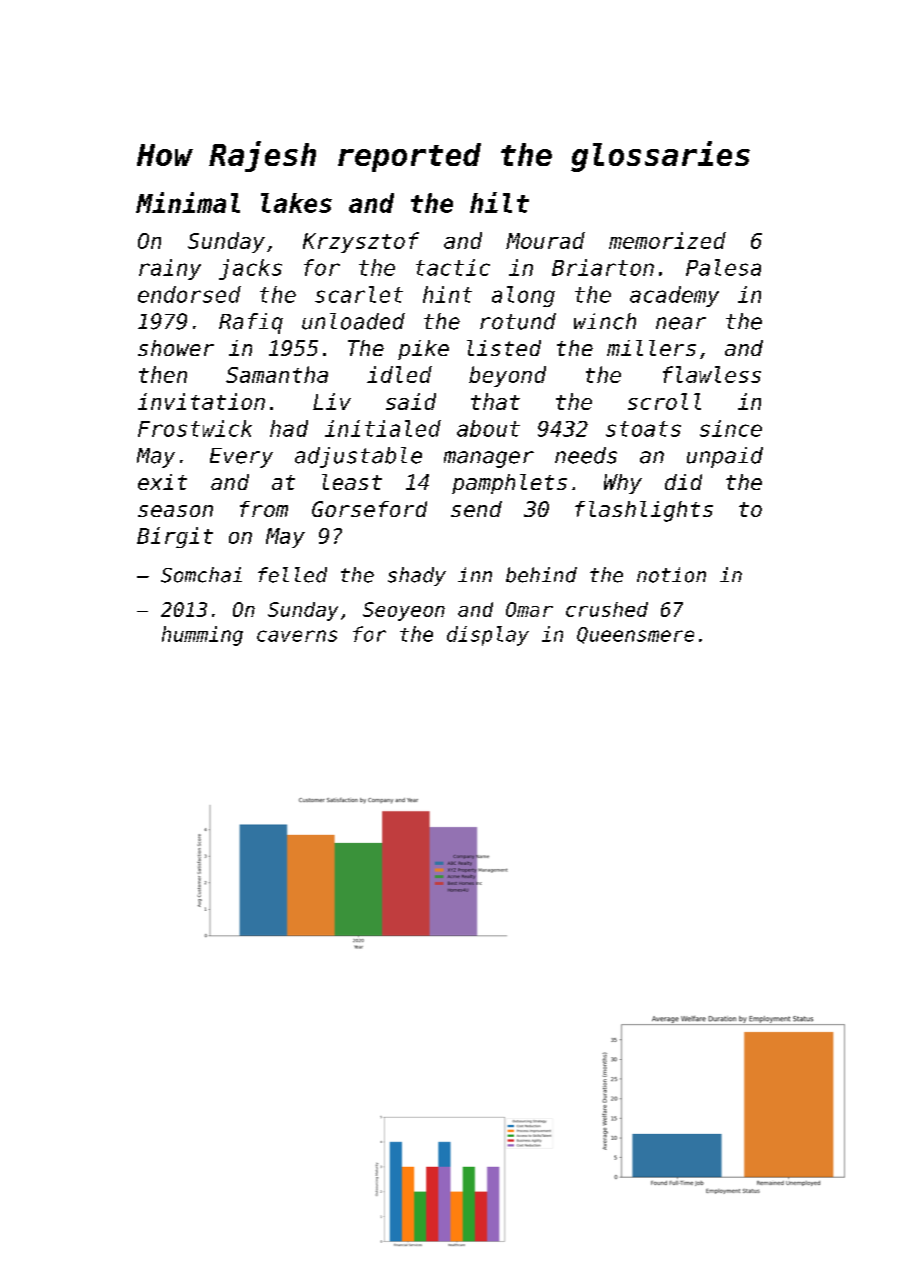  What do you see at coordinates (545, 240) in the document?
I see `Mourad` at bounding box center [545, 240].
